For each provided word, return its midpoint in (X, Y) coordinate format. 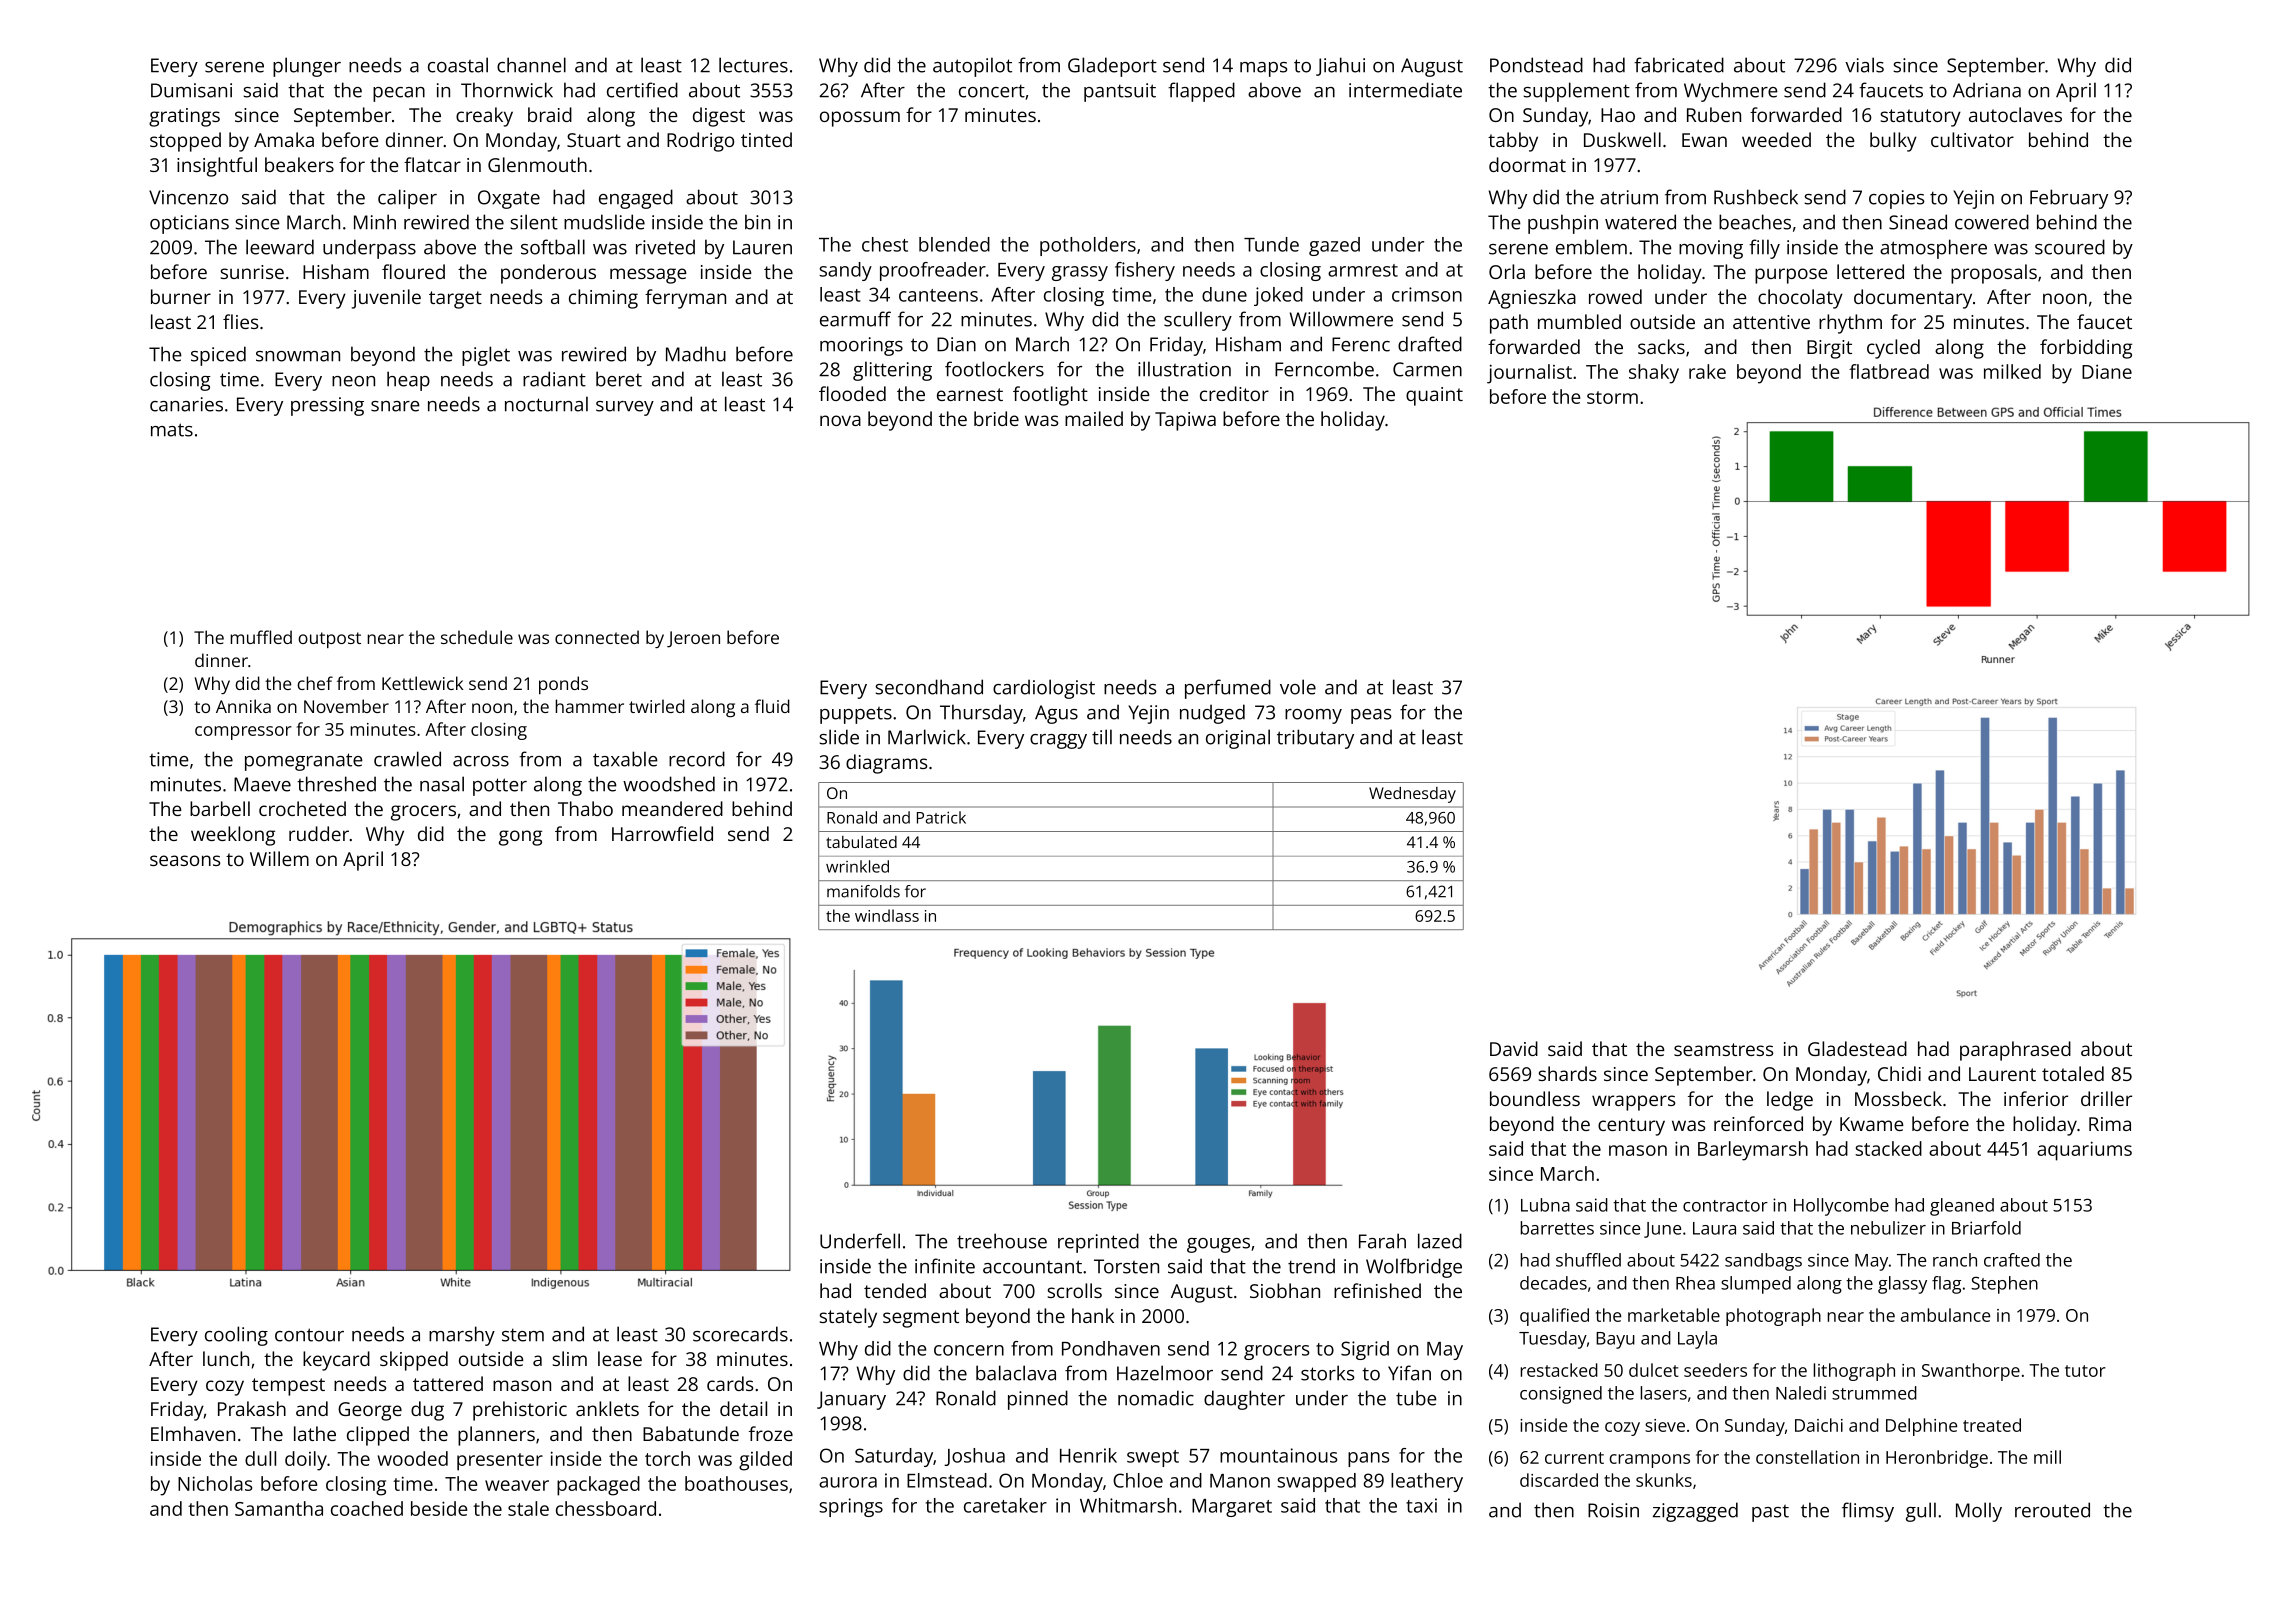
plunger (307, 67)
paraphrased (2015, 1051)
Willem (279, 858)
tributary (1315, 739)
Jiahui (1340, 66)
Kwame (1872, 1124)
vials (1864, 65)
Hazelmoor (1165, 1373)
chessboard (606, 1508)
